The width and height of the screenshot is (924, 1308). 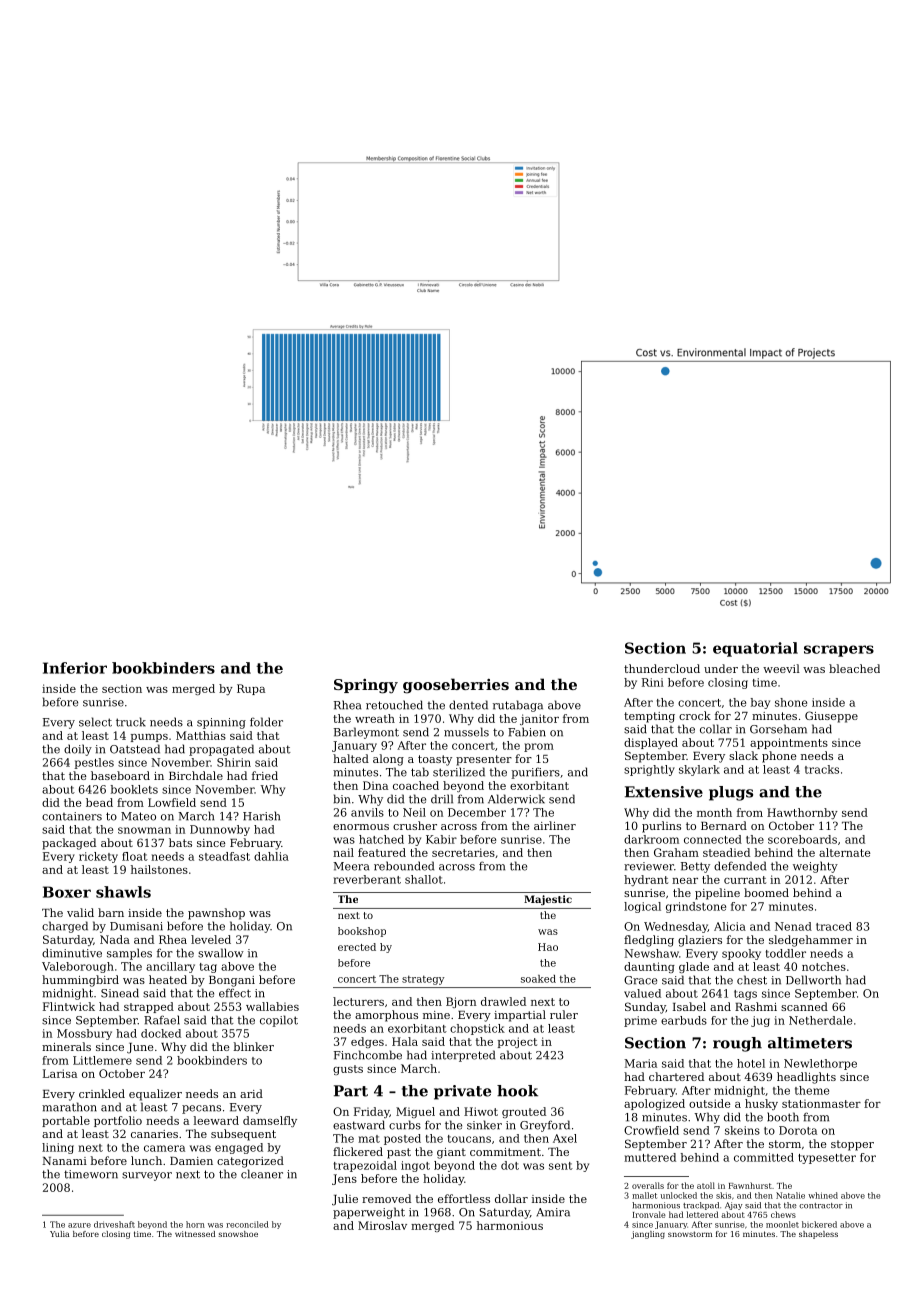 What do you see at coordinates (456, 686) in the screenshot?
I see `gooseberries` at bounding box center [456, 686].
